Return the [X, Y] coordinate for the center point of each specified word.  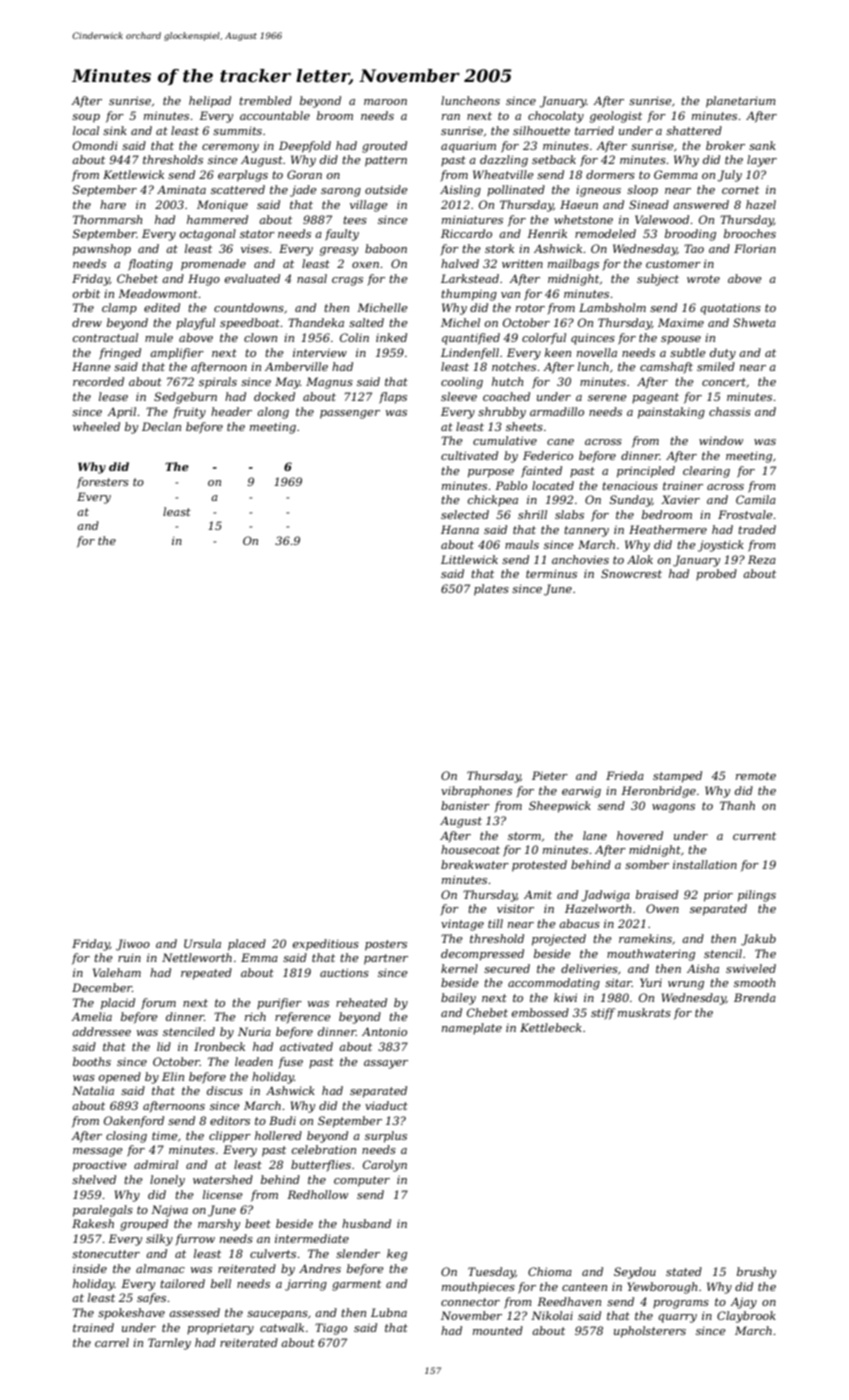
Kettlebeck [551, 1027]
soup [86, 118]
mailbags [573, 265]
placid [118, 1004]
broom [335, 115]
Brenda [755, 997]
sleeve [459, 396]
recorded [98, 381]
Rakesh [93, 1223]
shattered [694, 130]
